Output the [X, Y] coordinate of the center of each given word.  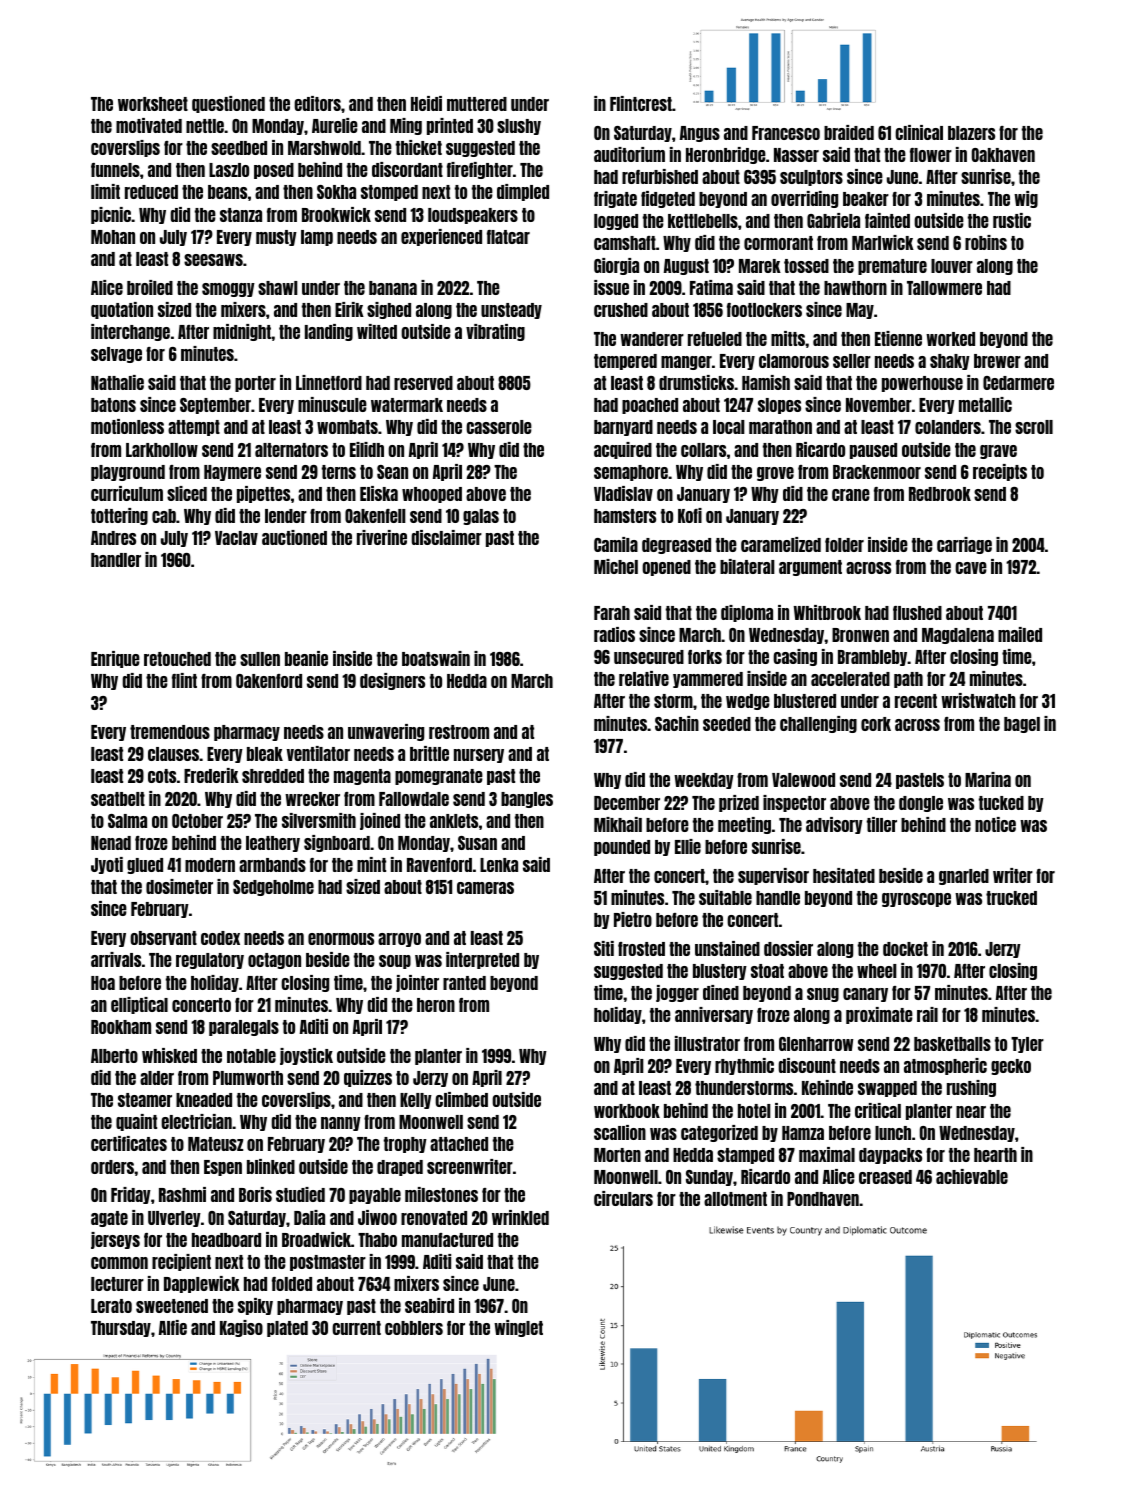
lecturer [117, 1284]
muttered [477, 104]
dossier [788, 948]
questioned [228, 104]
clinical [919, 132]
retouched [177, 659]
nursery [479, 756]
